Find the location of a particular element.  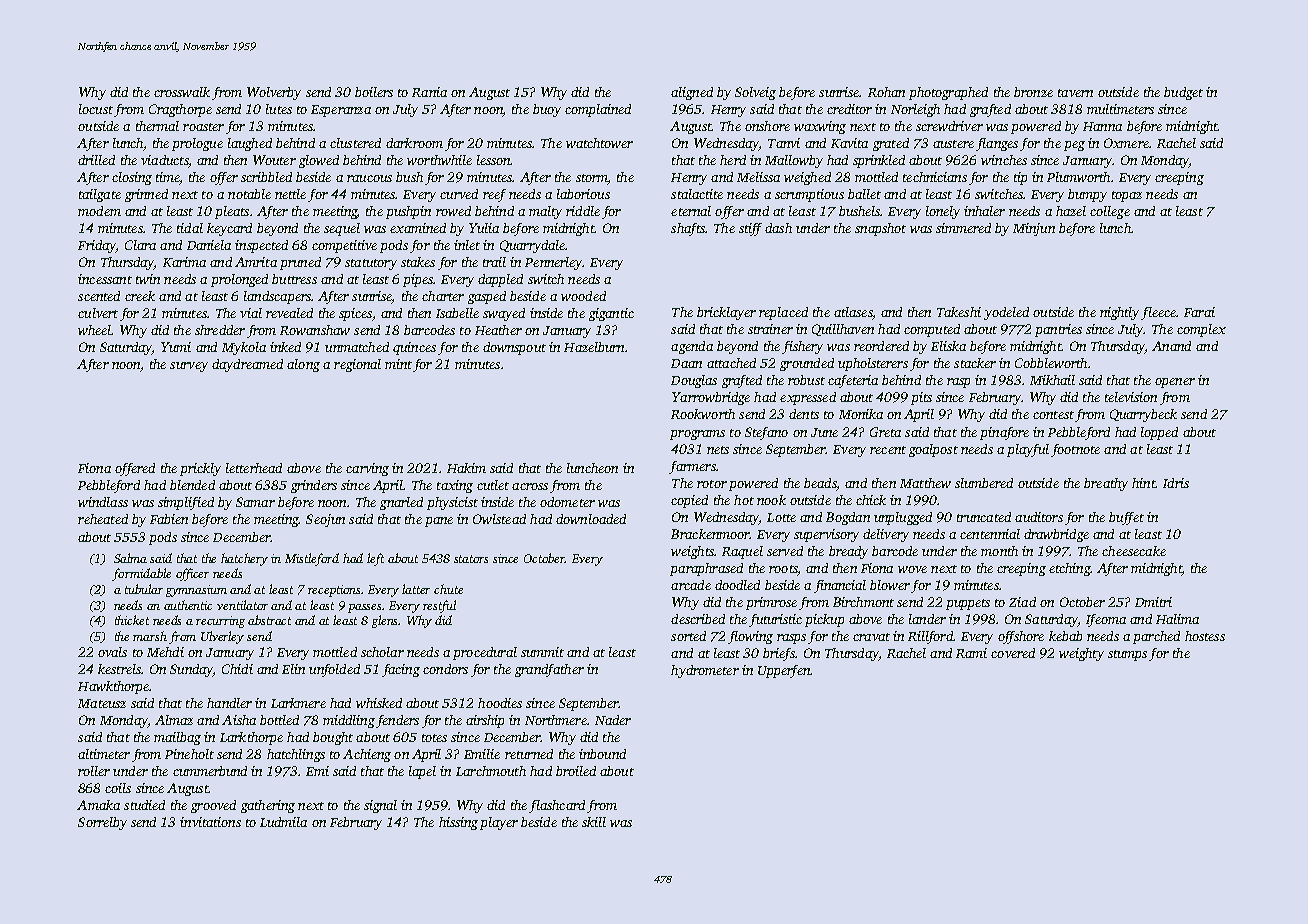

crosswalk is located at coordinates (182, 92).
